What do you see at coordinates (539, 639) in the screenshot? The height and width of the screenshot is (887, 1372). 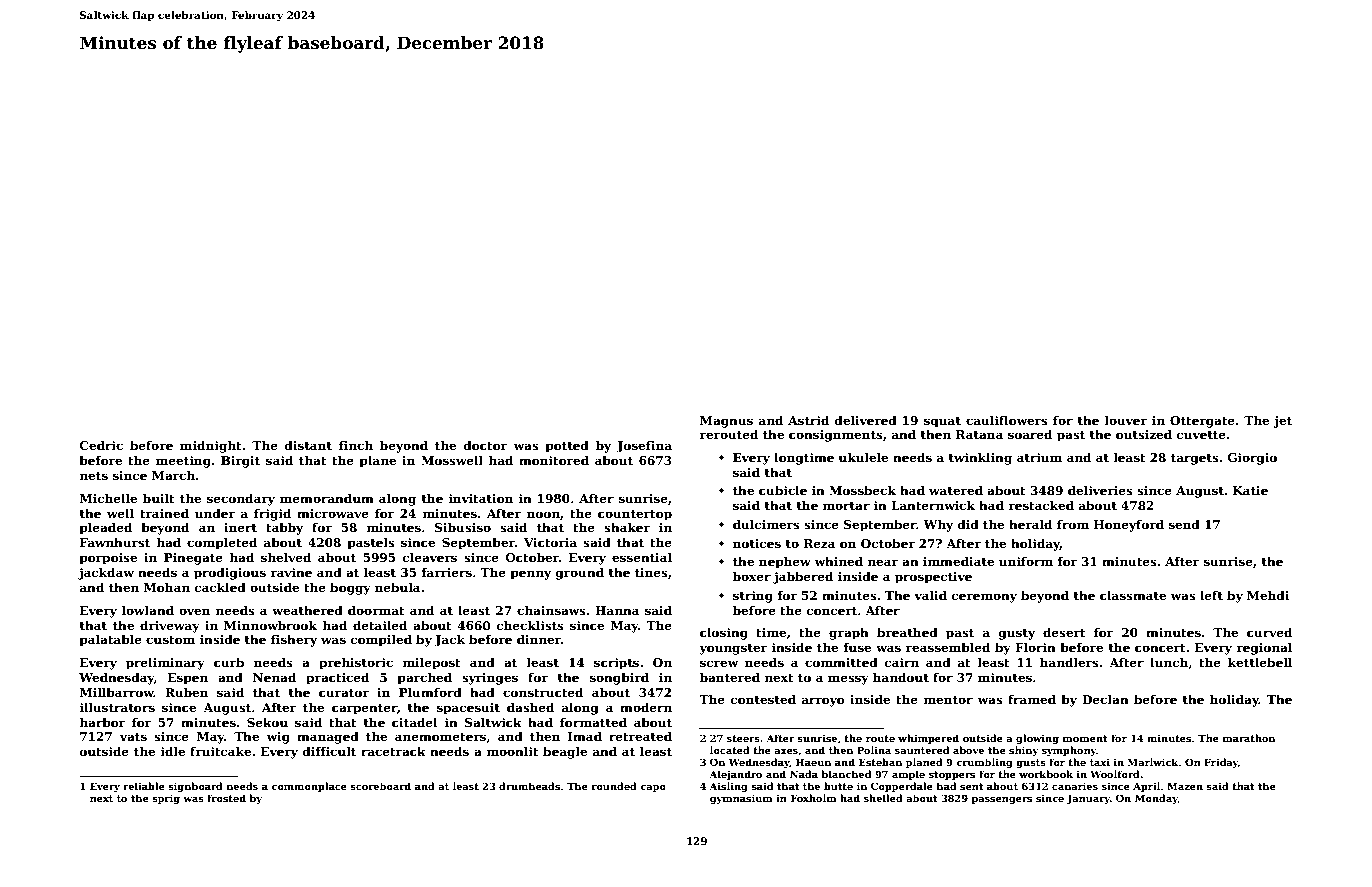 I see `dinner` at bounding box center [539, 639].
